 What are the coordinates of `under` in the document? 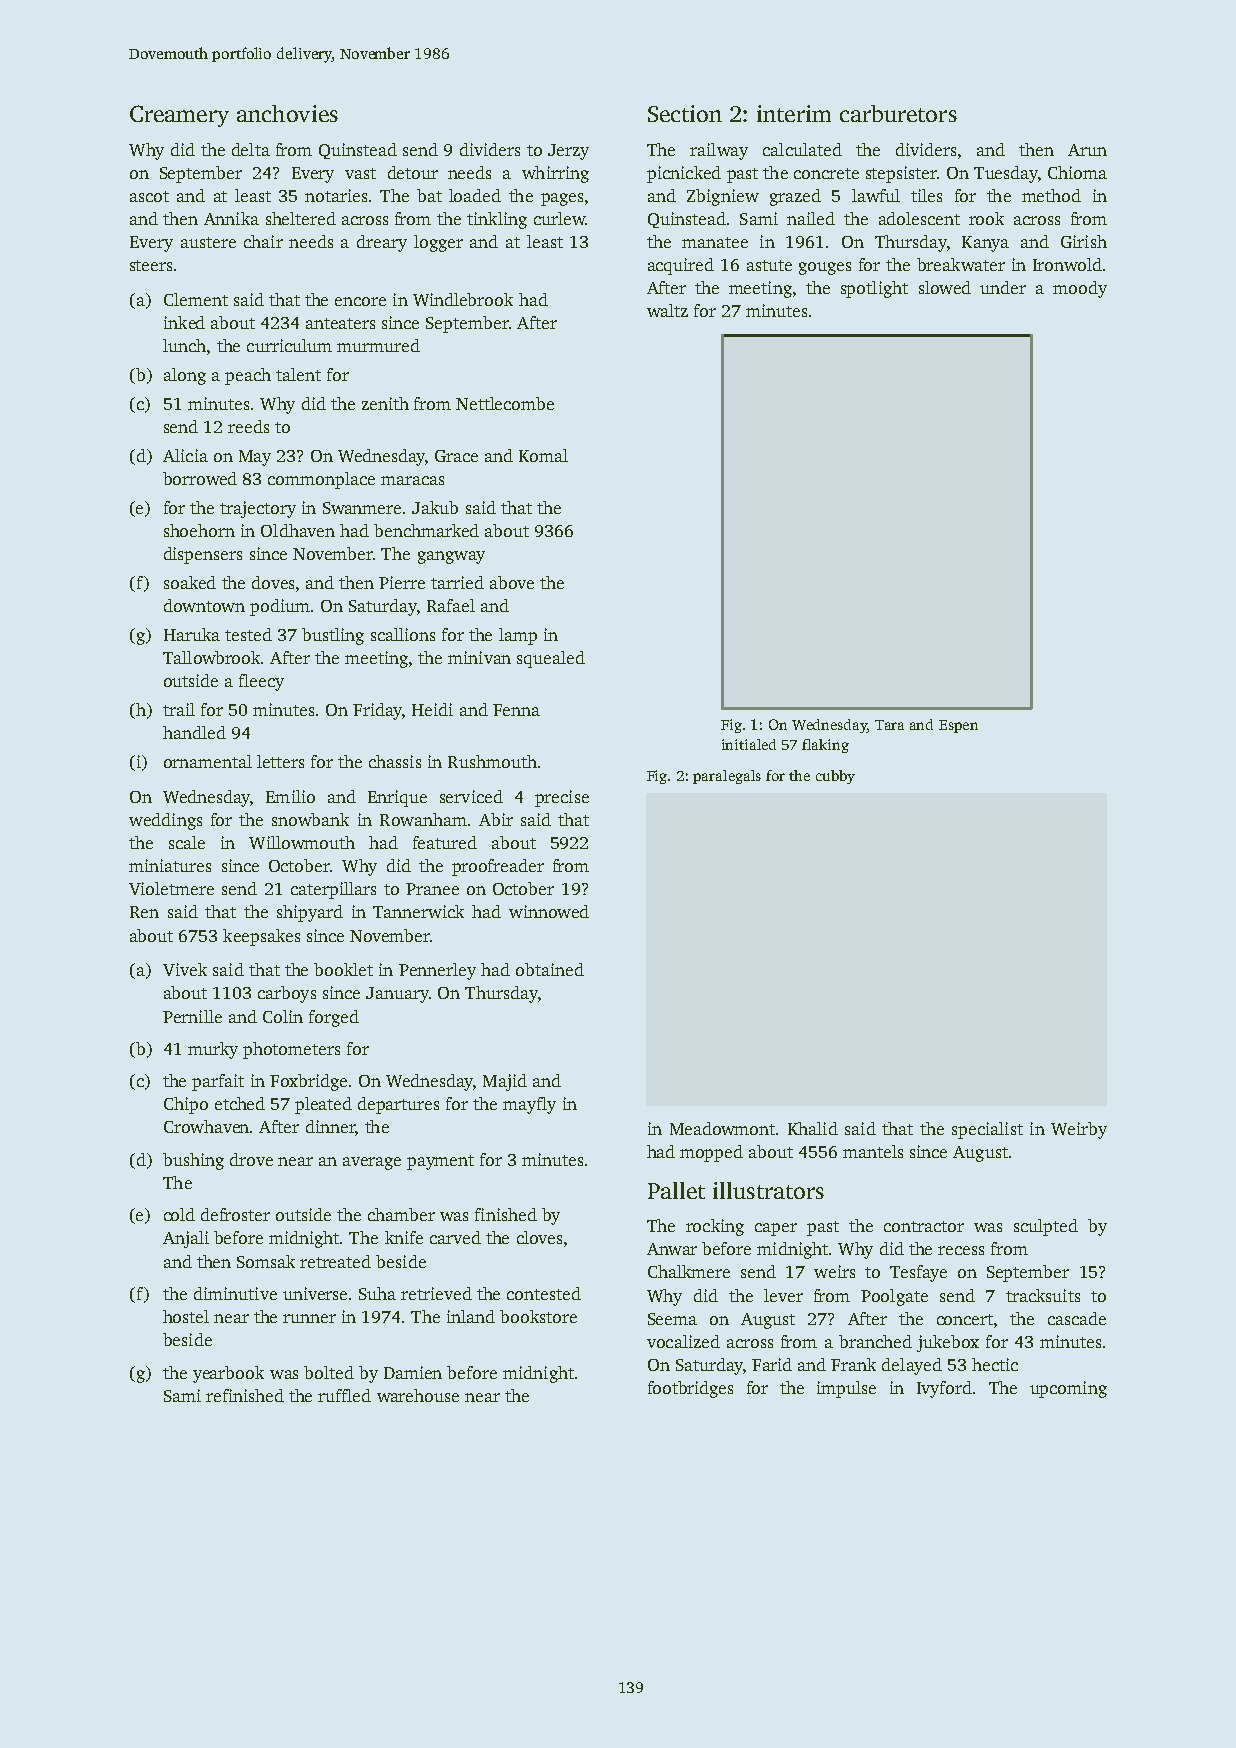 It's located at (1003, 287).
